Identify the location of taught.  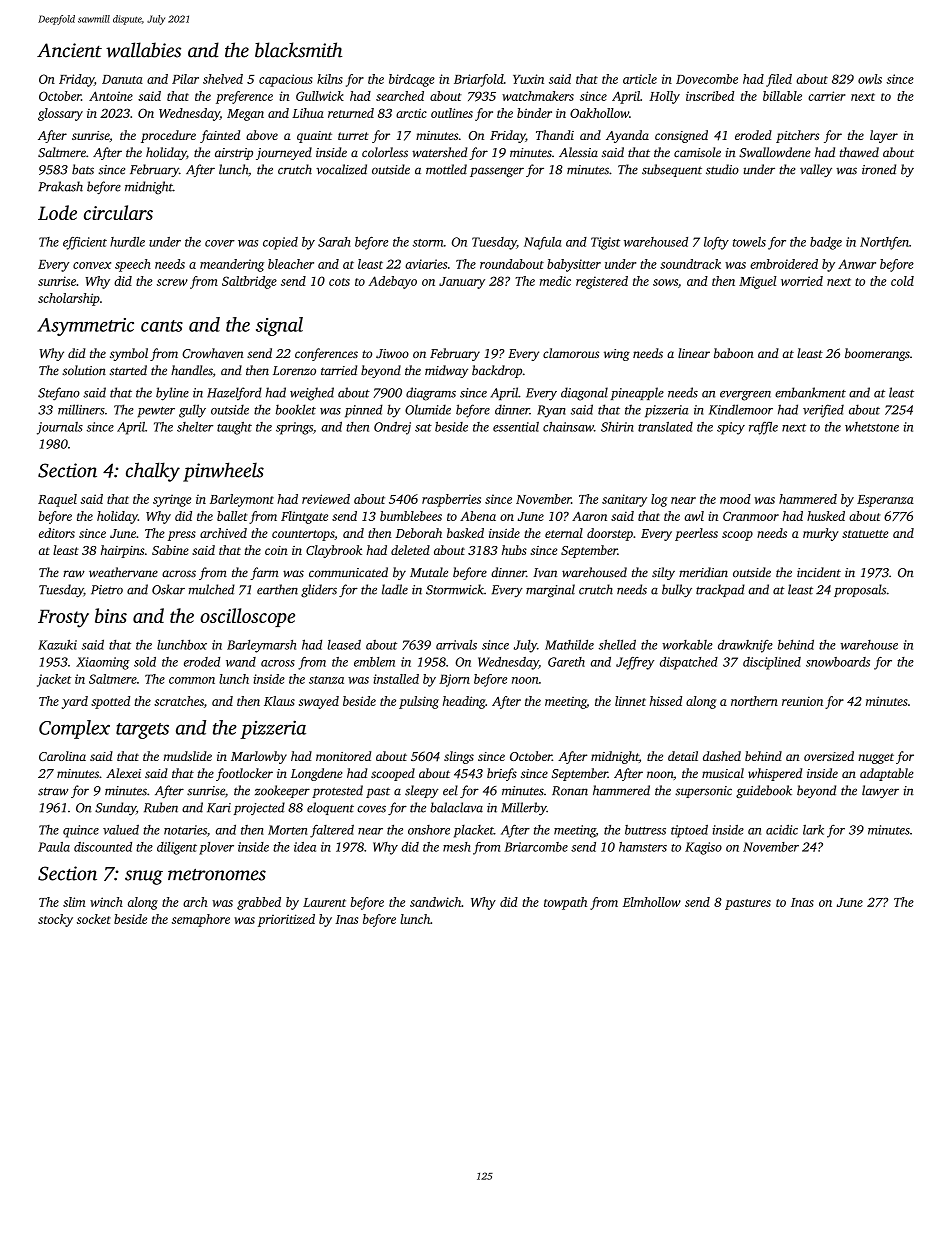
(234, 428).
